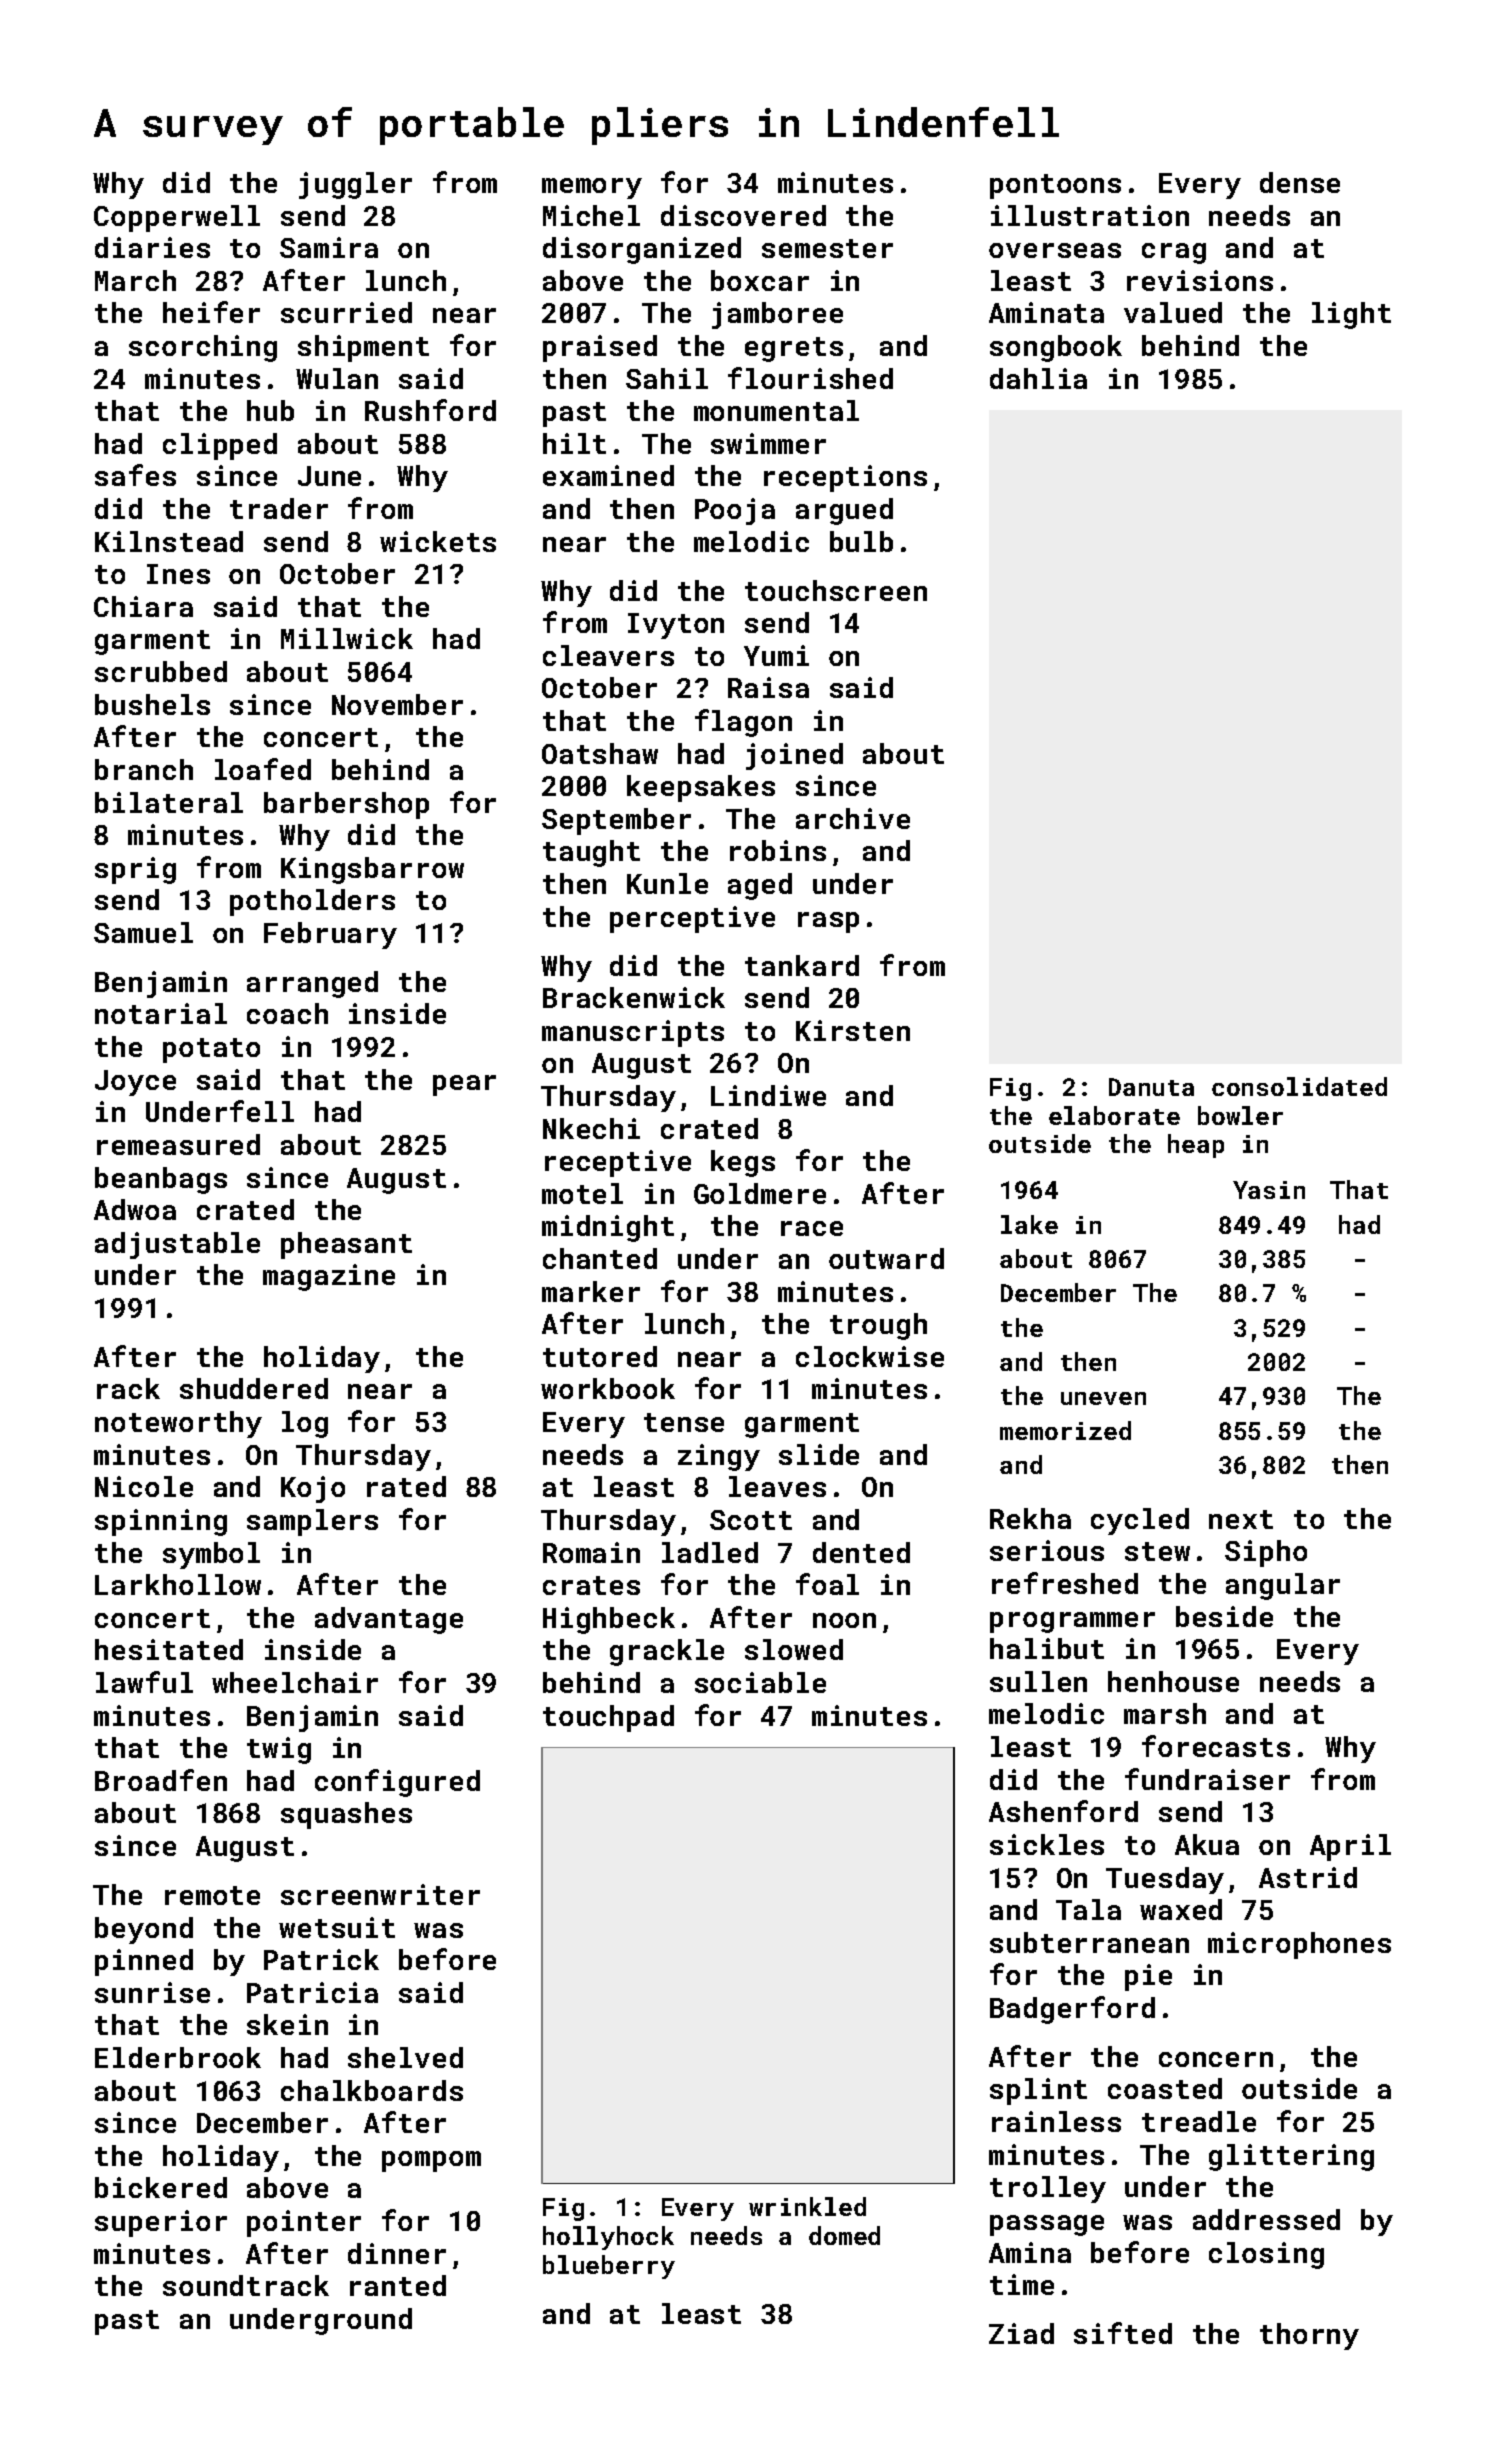  What do you see at coordinates (827, 248) in the screenshot?
I see `semester` at bounding box center [827, 248].
